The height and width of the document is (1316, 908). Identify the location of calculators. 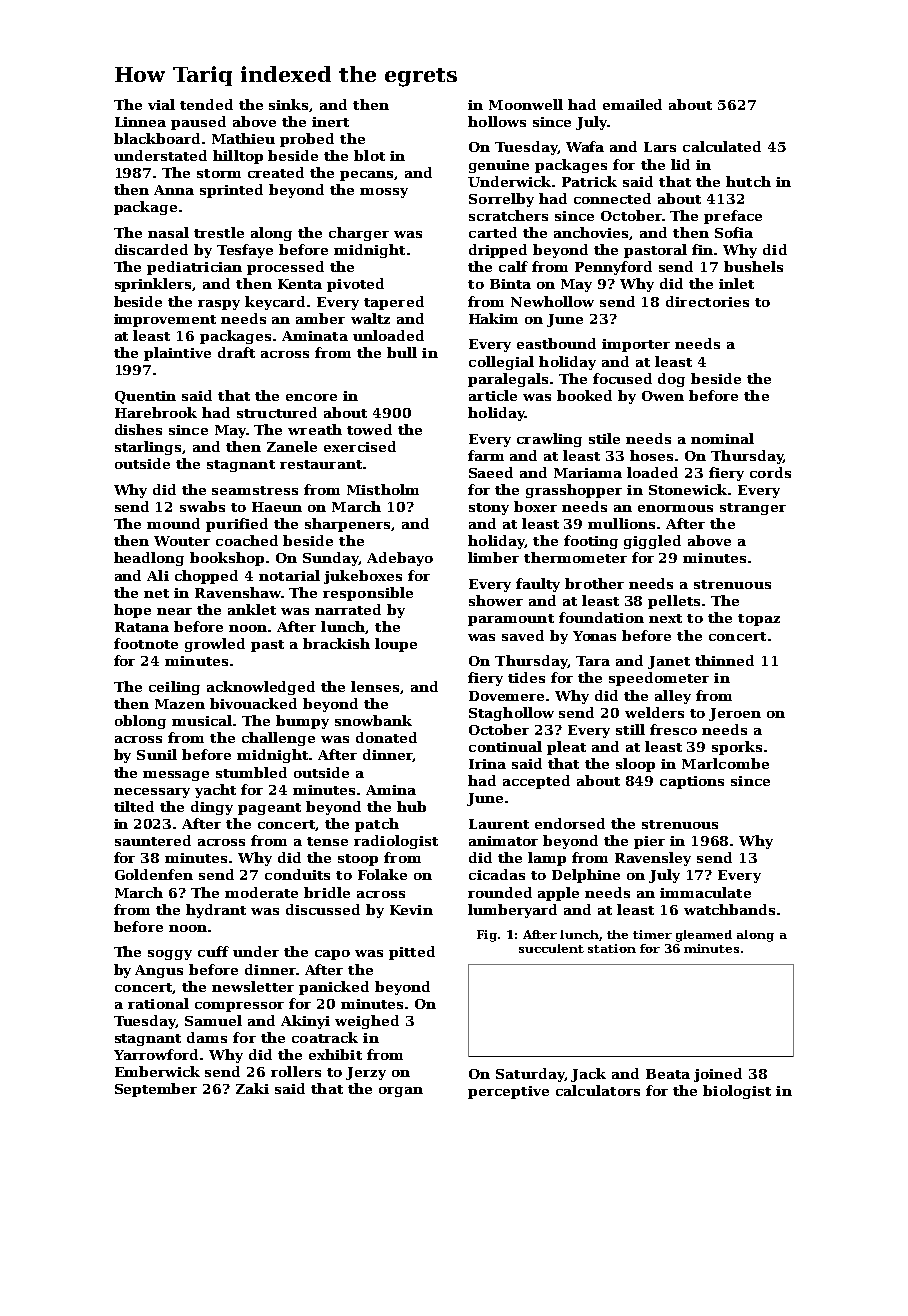
(598, 1090).
